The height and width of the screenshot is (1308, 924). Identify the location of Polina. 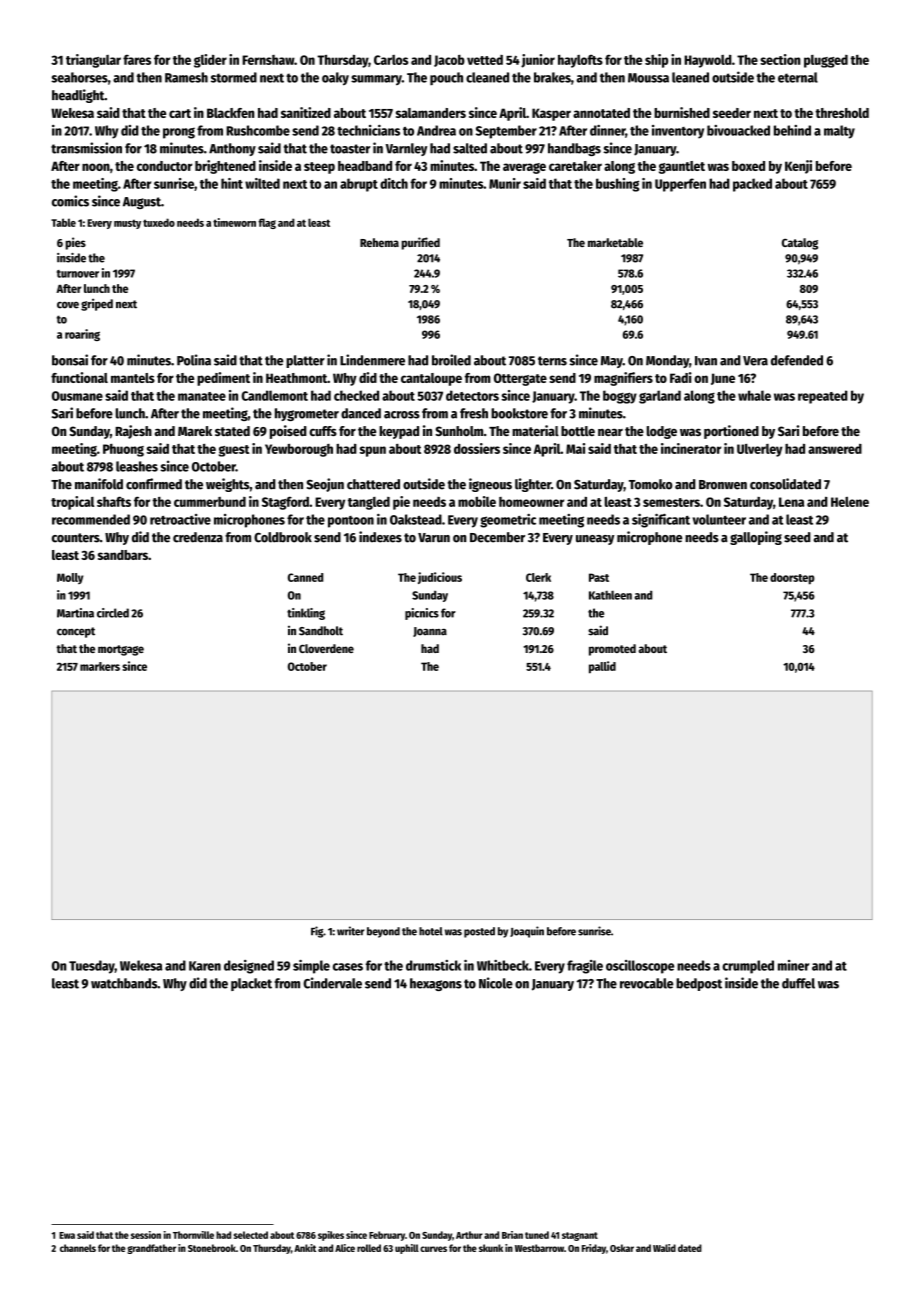
(194, 360).
